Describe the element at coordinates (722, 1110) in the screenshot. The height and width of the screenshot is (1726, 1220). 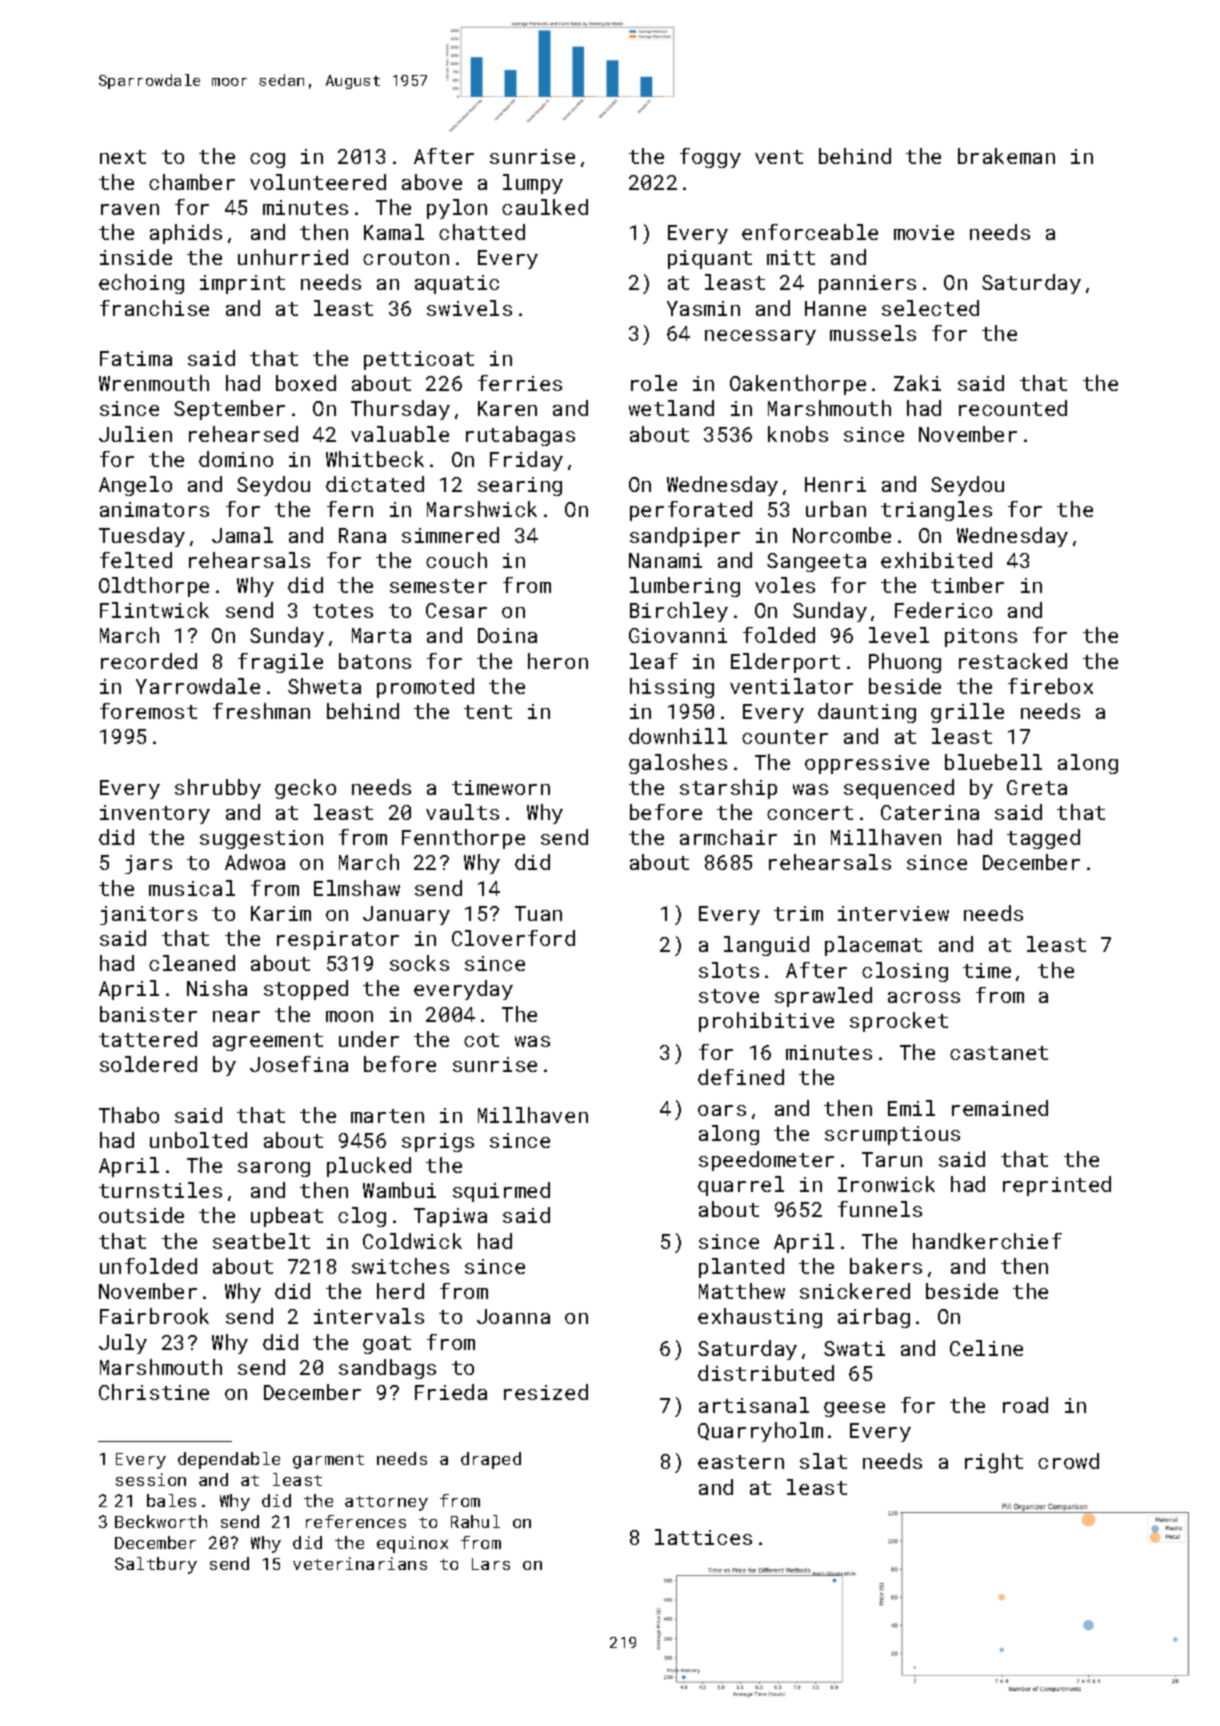
I see `oars` at that location.
